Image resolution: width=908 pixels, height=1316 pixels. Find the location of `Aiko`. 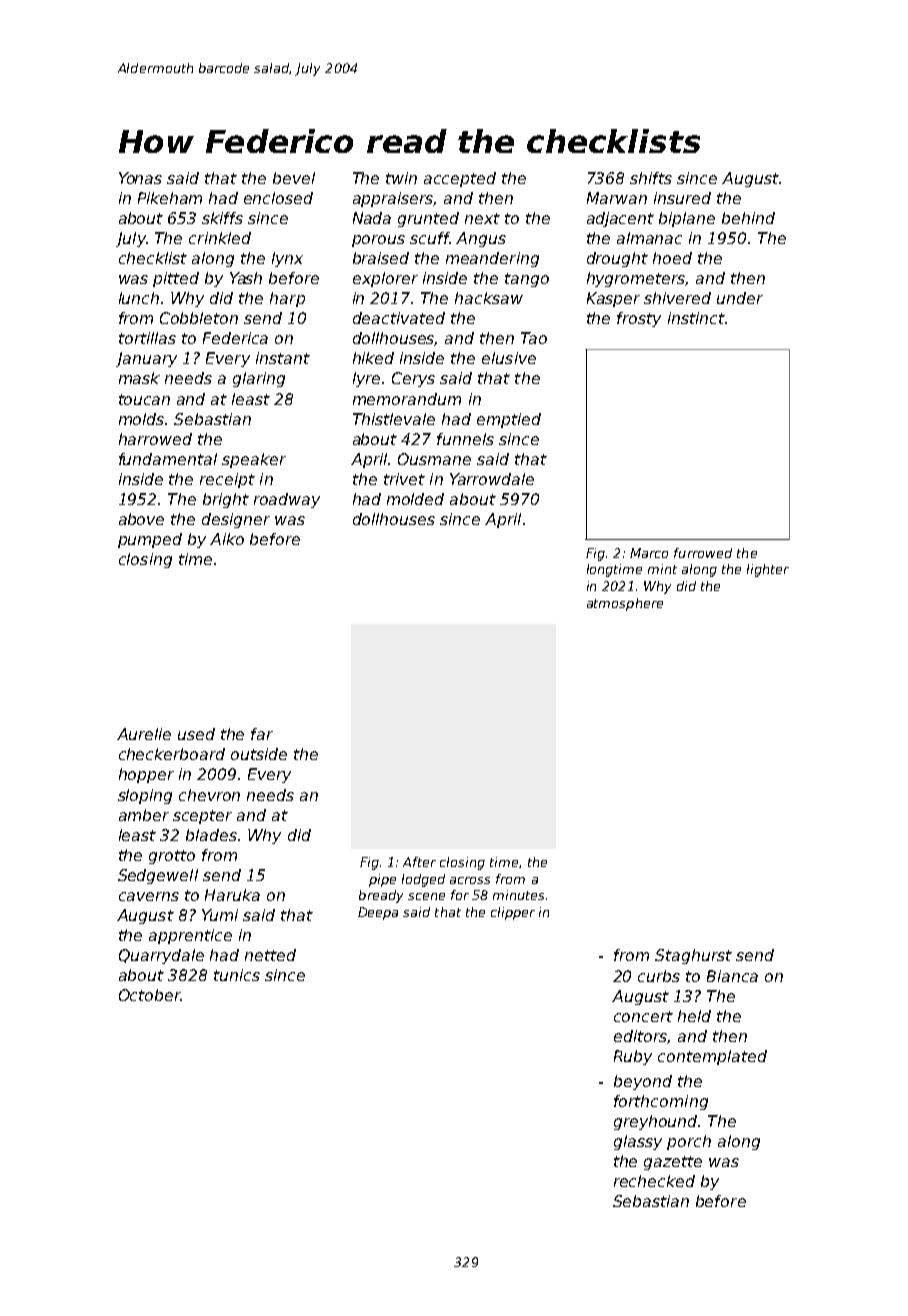

Aiko is located at coordinates (227, 539).
